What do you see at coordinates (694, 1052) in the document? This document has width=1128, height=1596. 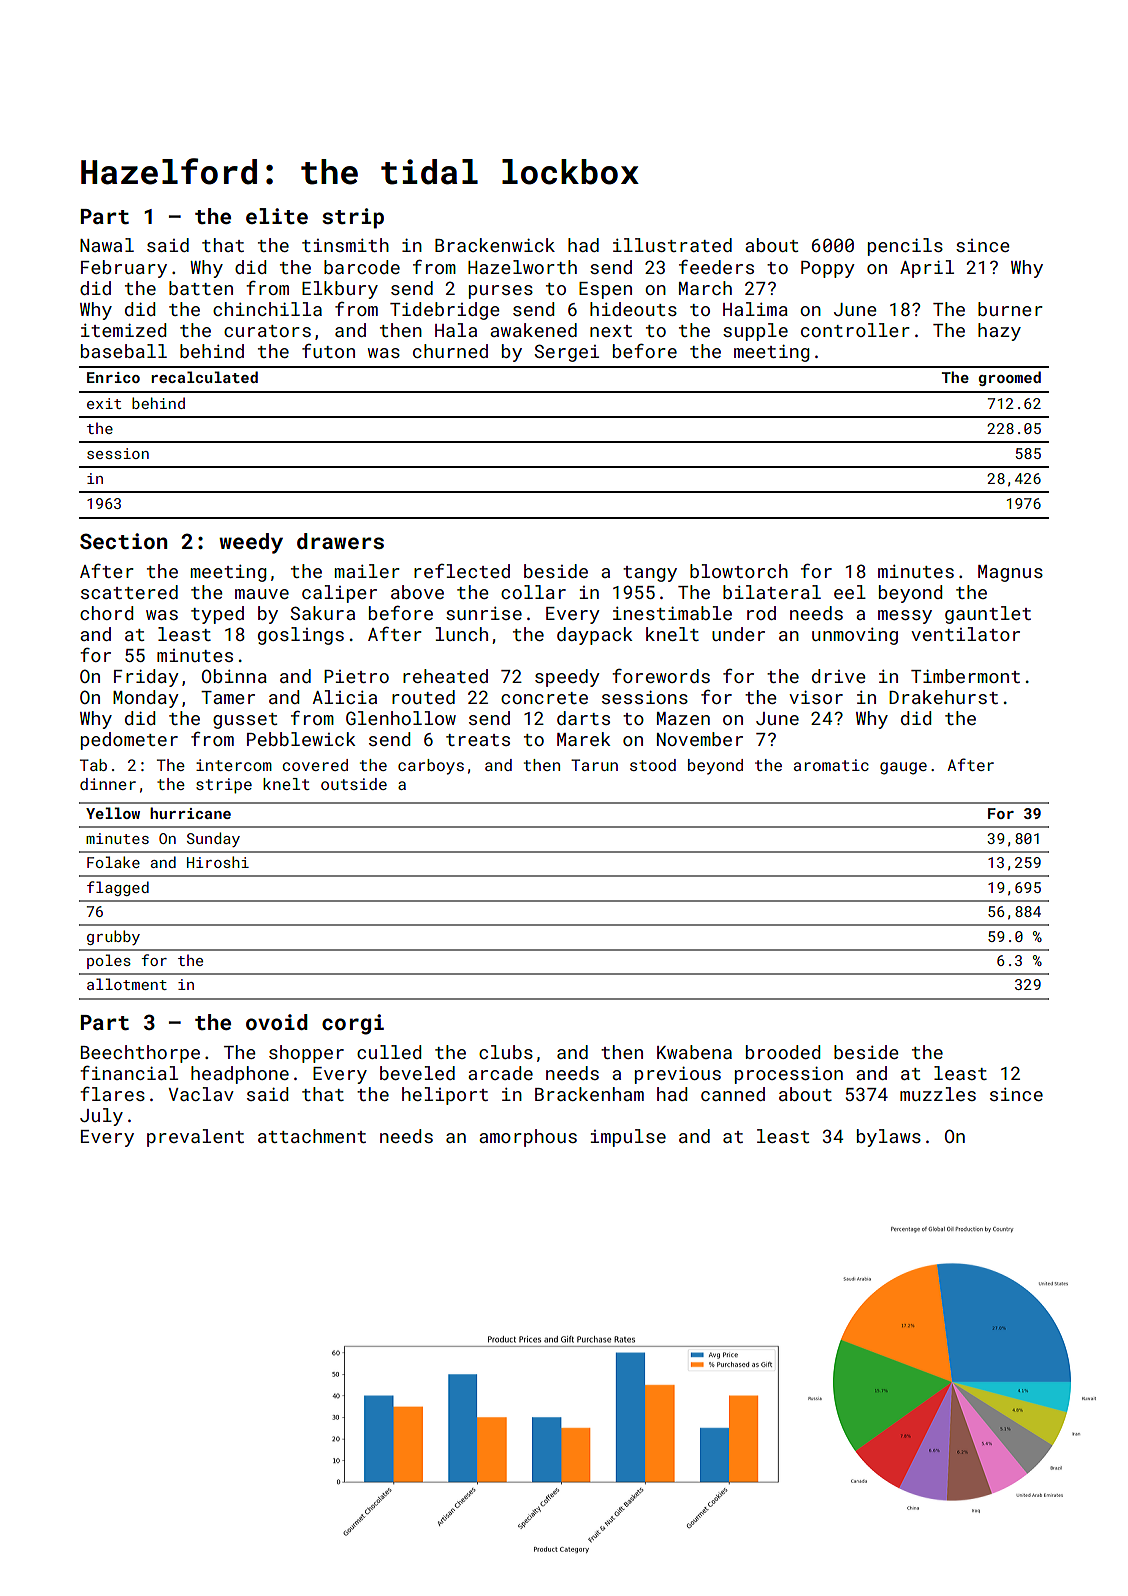 I see `Kwabena` at bounding box center [694, 1052].
